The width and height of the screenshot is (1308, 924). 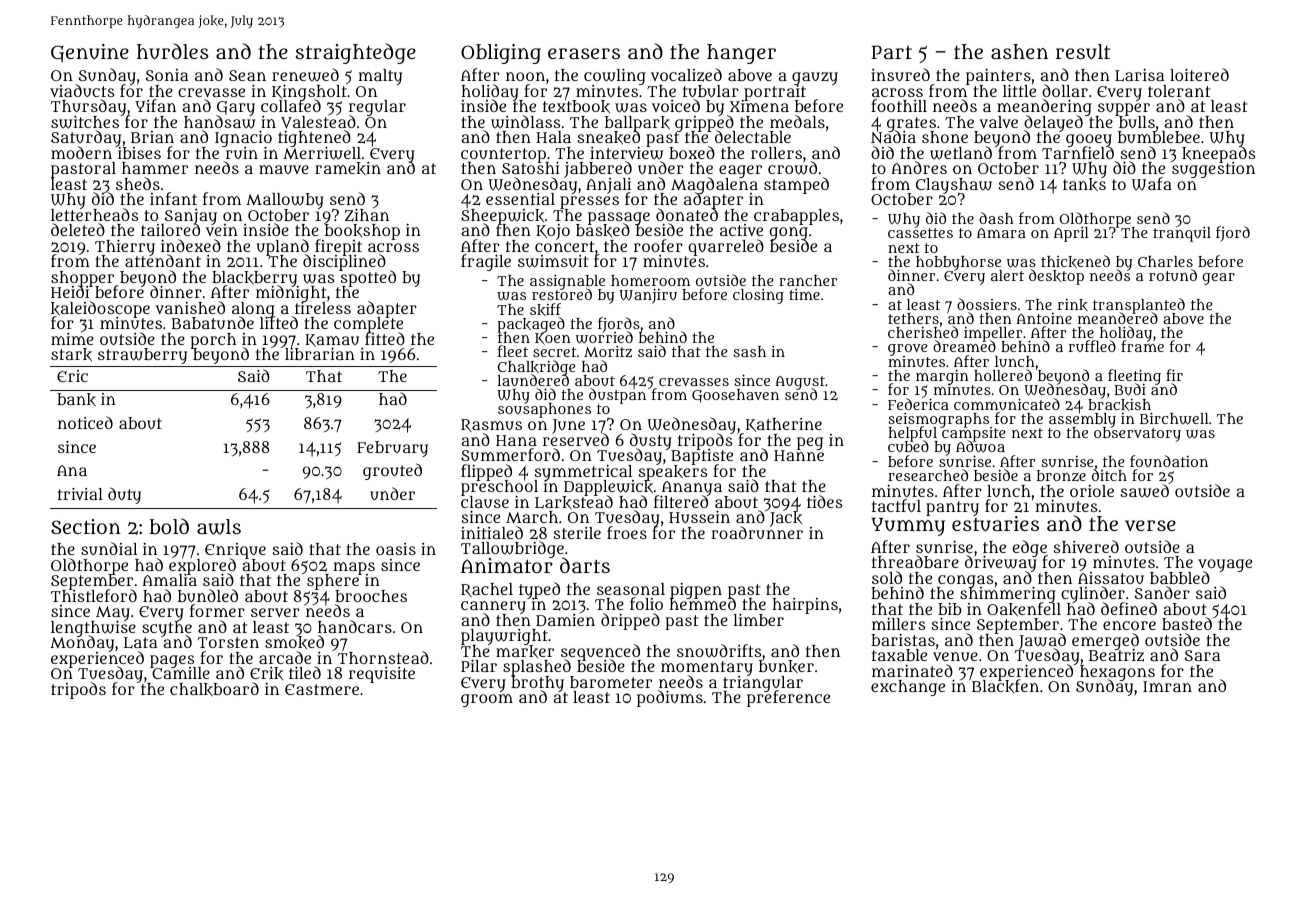 What do you see at coordinates (294, 642) in the screenshot?
I see `smoked` at bounding box center [294, 642].
